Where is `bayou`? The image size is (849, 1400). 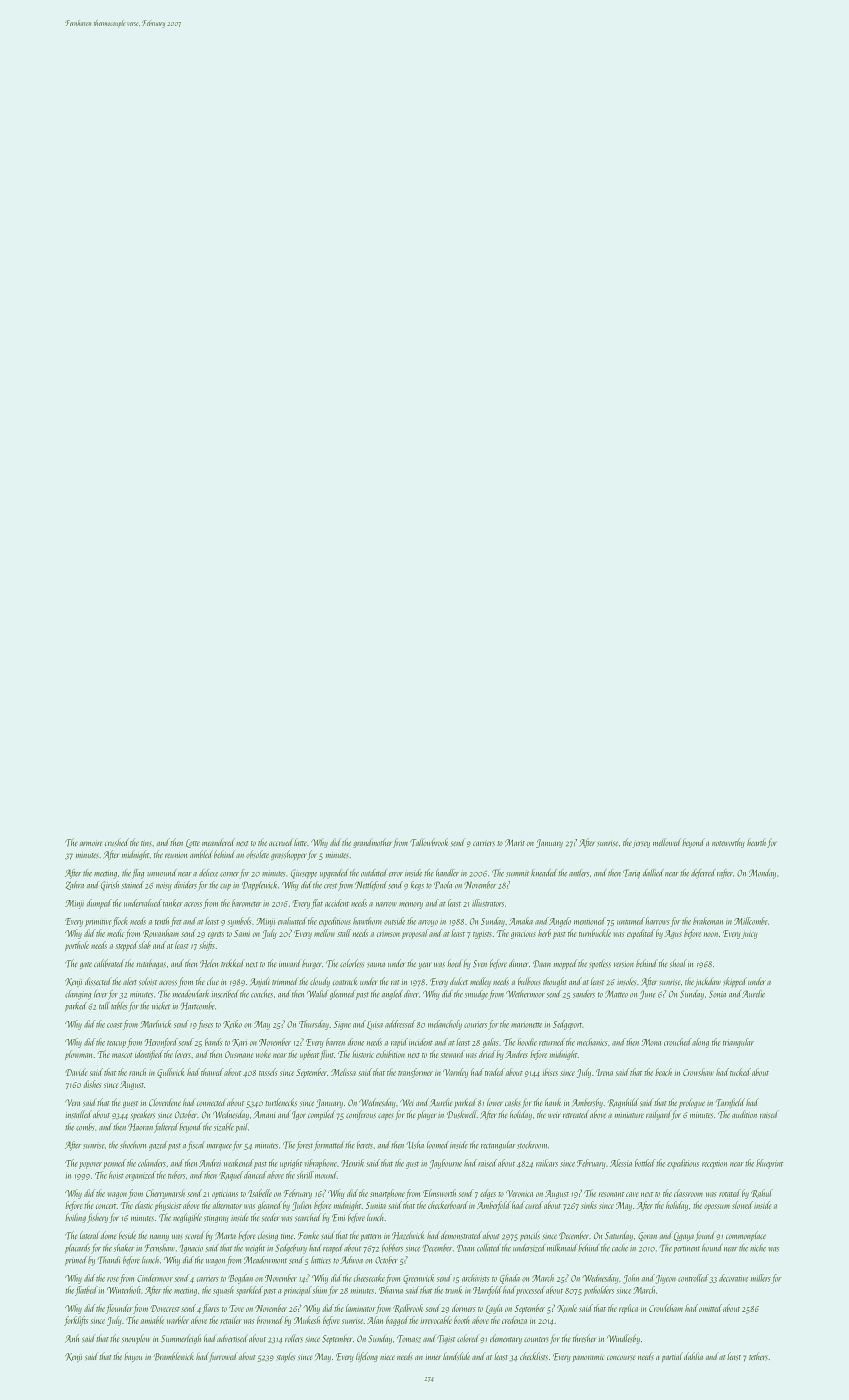 bayou is located at coordinates (133, 1357).
